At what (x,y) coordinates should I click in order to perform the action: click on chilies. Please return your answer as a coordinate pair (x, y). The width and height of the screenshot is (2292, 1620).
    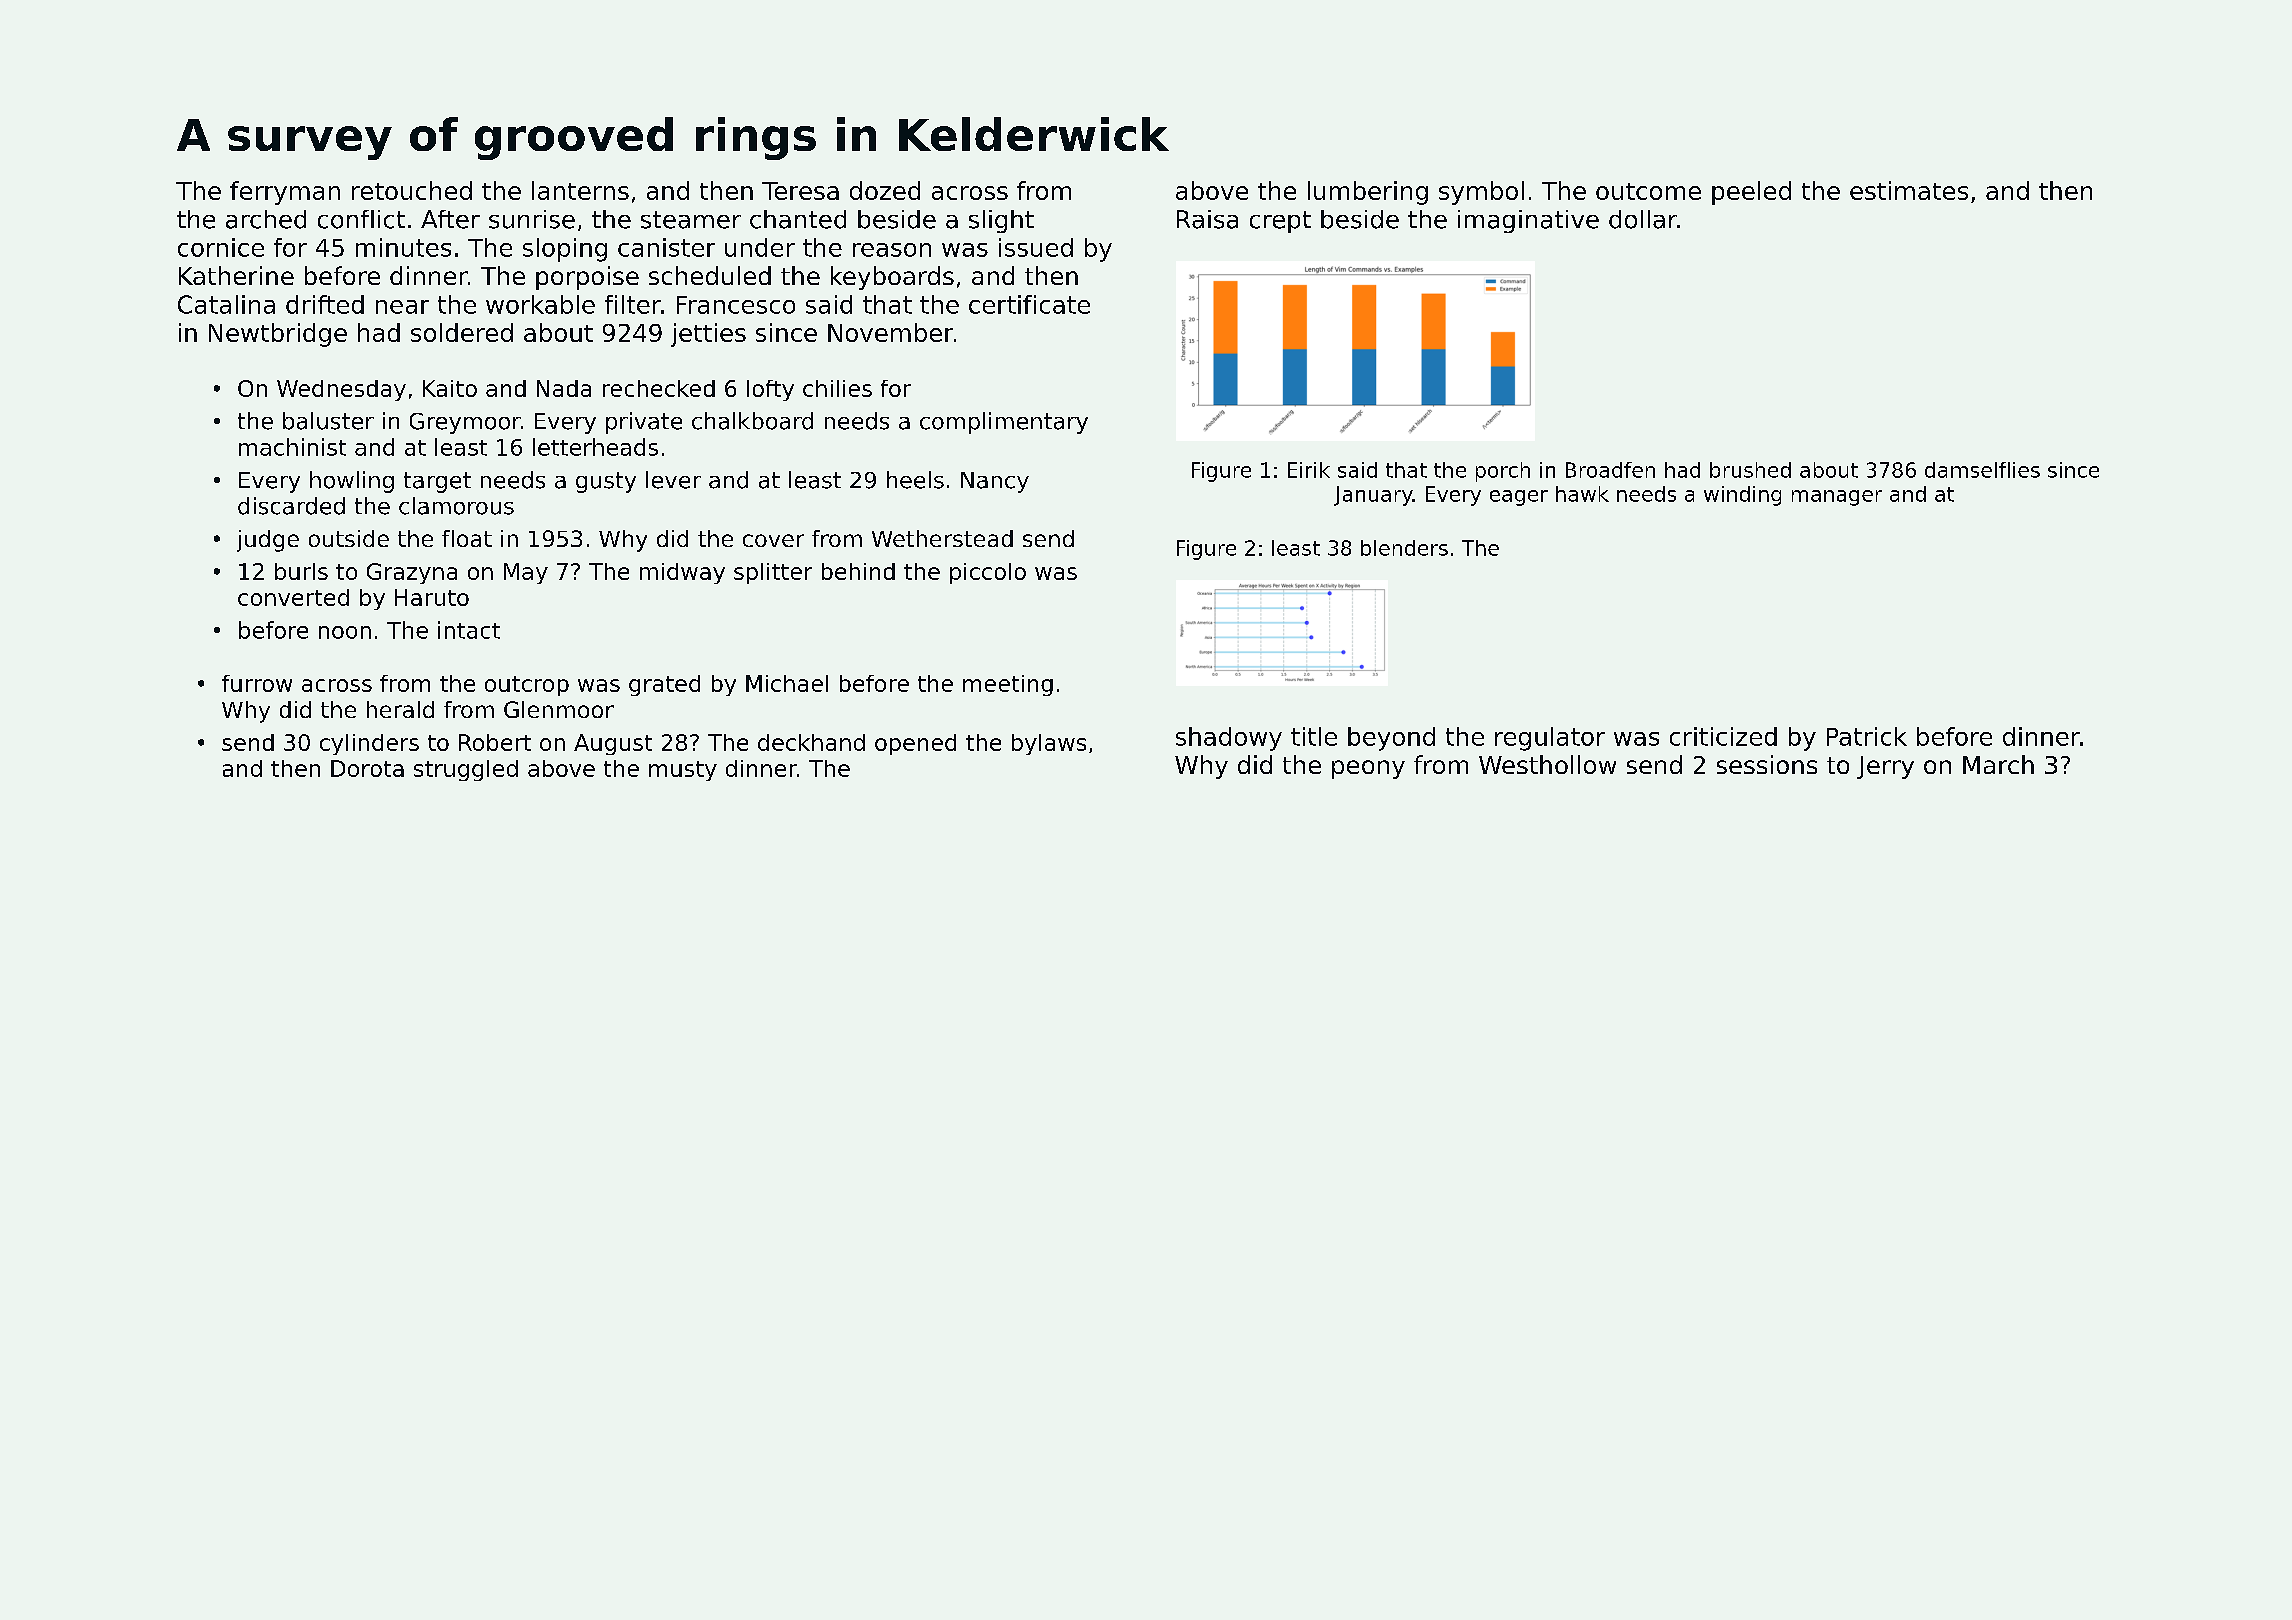
    Looking at the image, I should click on (837, 388).
